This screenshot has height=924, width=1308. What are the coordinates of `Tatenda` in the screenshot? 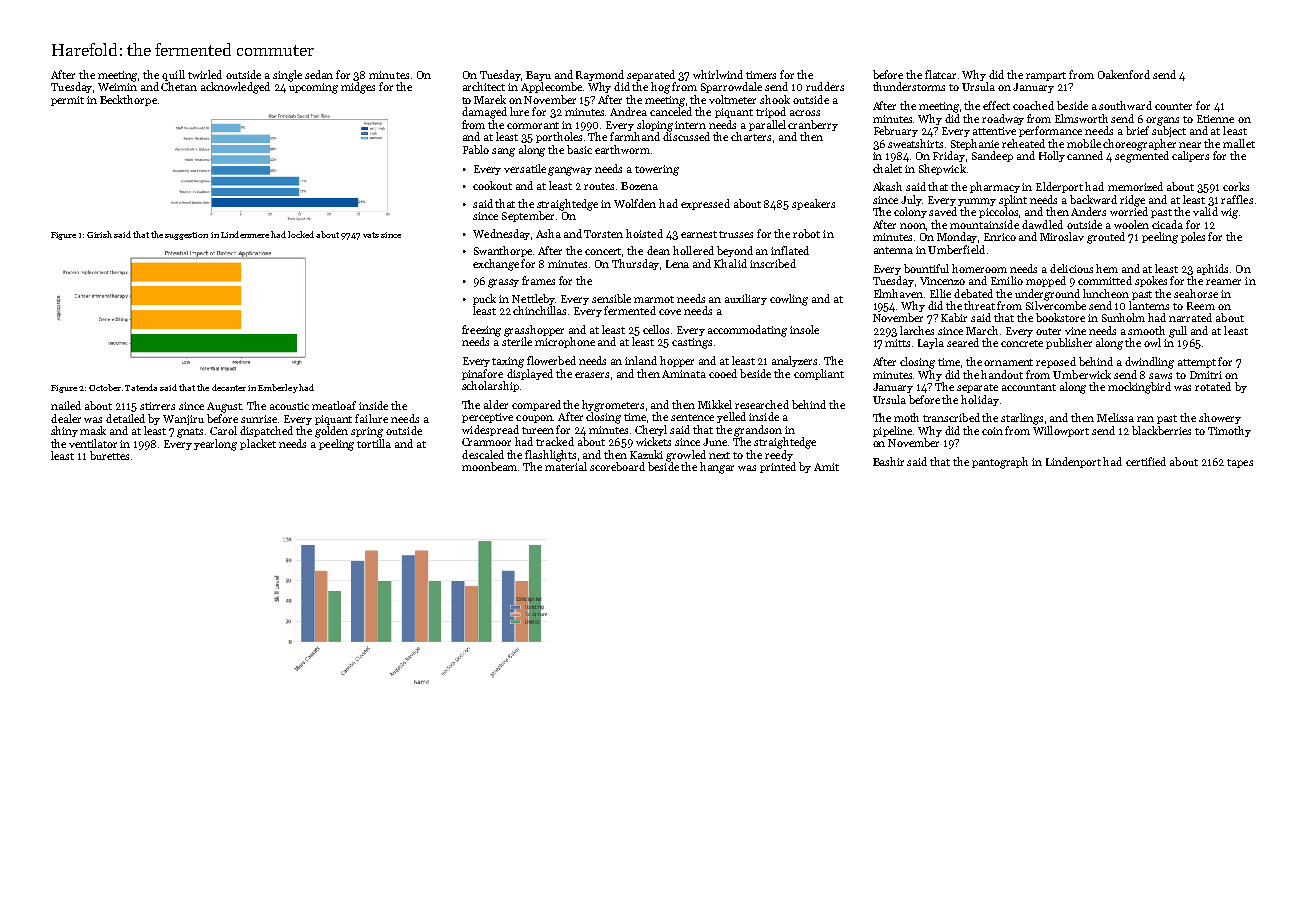 It's located at (141, 387).
